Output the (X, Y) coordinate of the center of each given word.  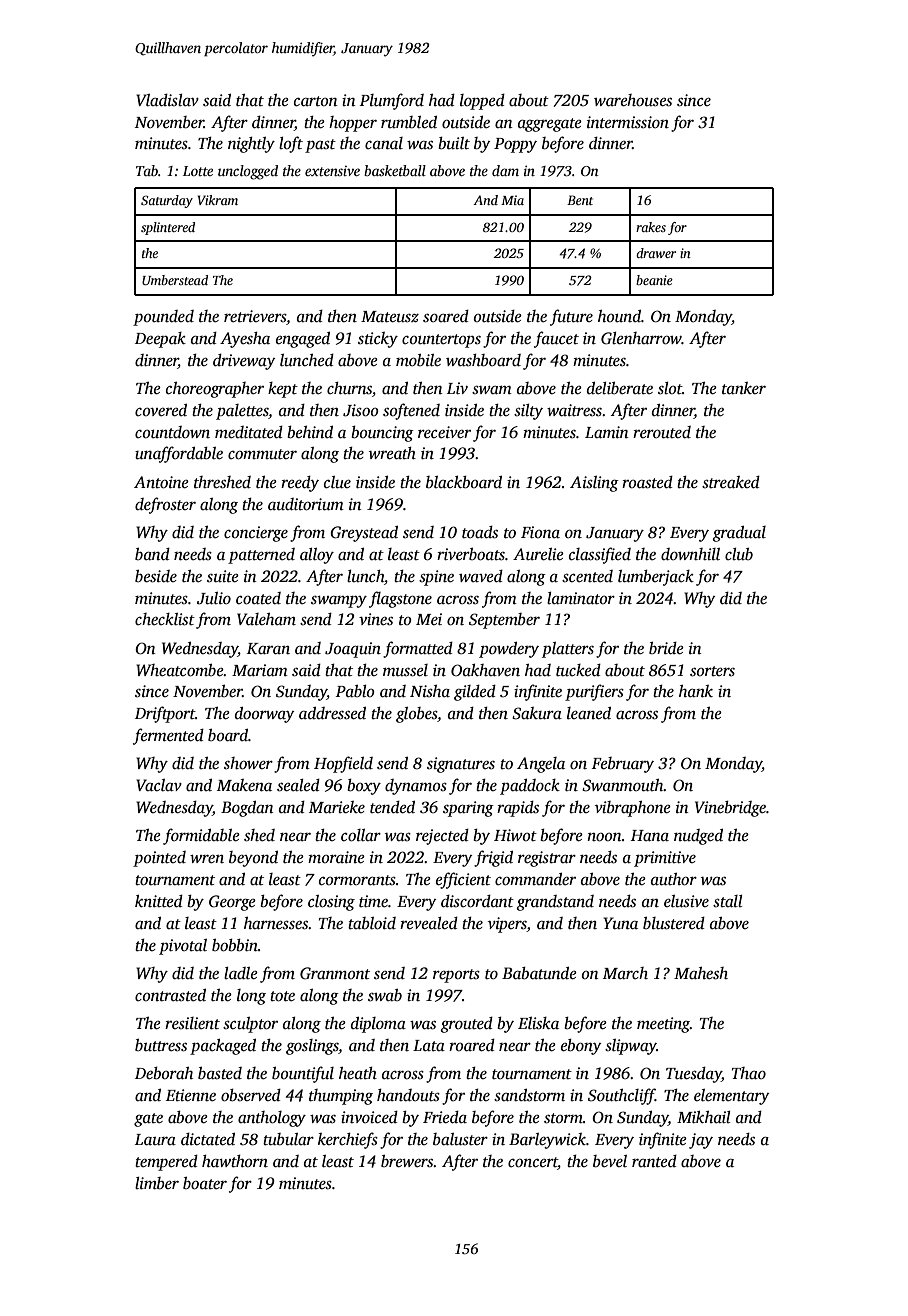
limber (157, 1183)
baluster (460, 1139)
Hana (650, 835)
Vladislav (167, 100)
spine (436, 578)
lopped (482, 102)
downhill (690, 554)
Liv (457, 388)
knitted (159, 901)
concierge (256, 534)
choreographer (215, 390)
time (373, 901)
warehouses (633, 100)
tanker (744, 388)
